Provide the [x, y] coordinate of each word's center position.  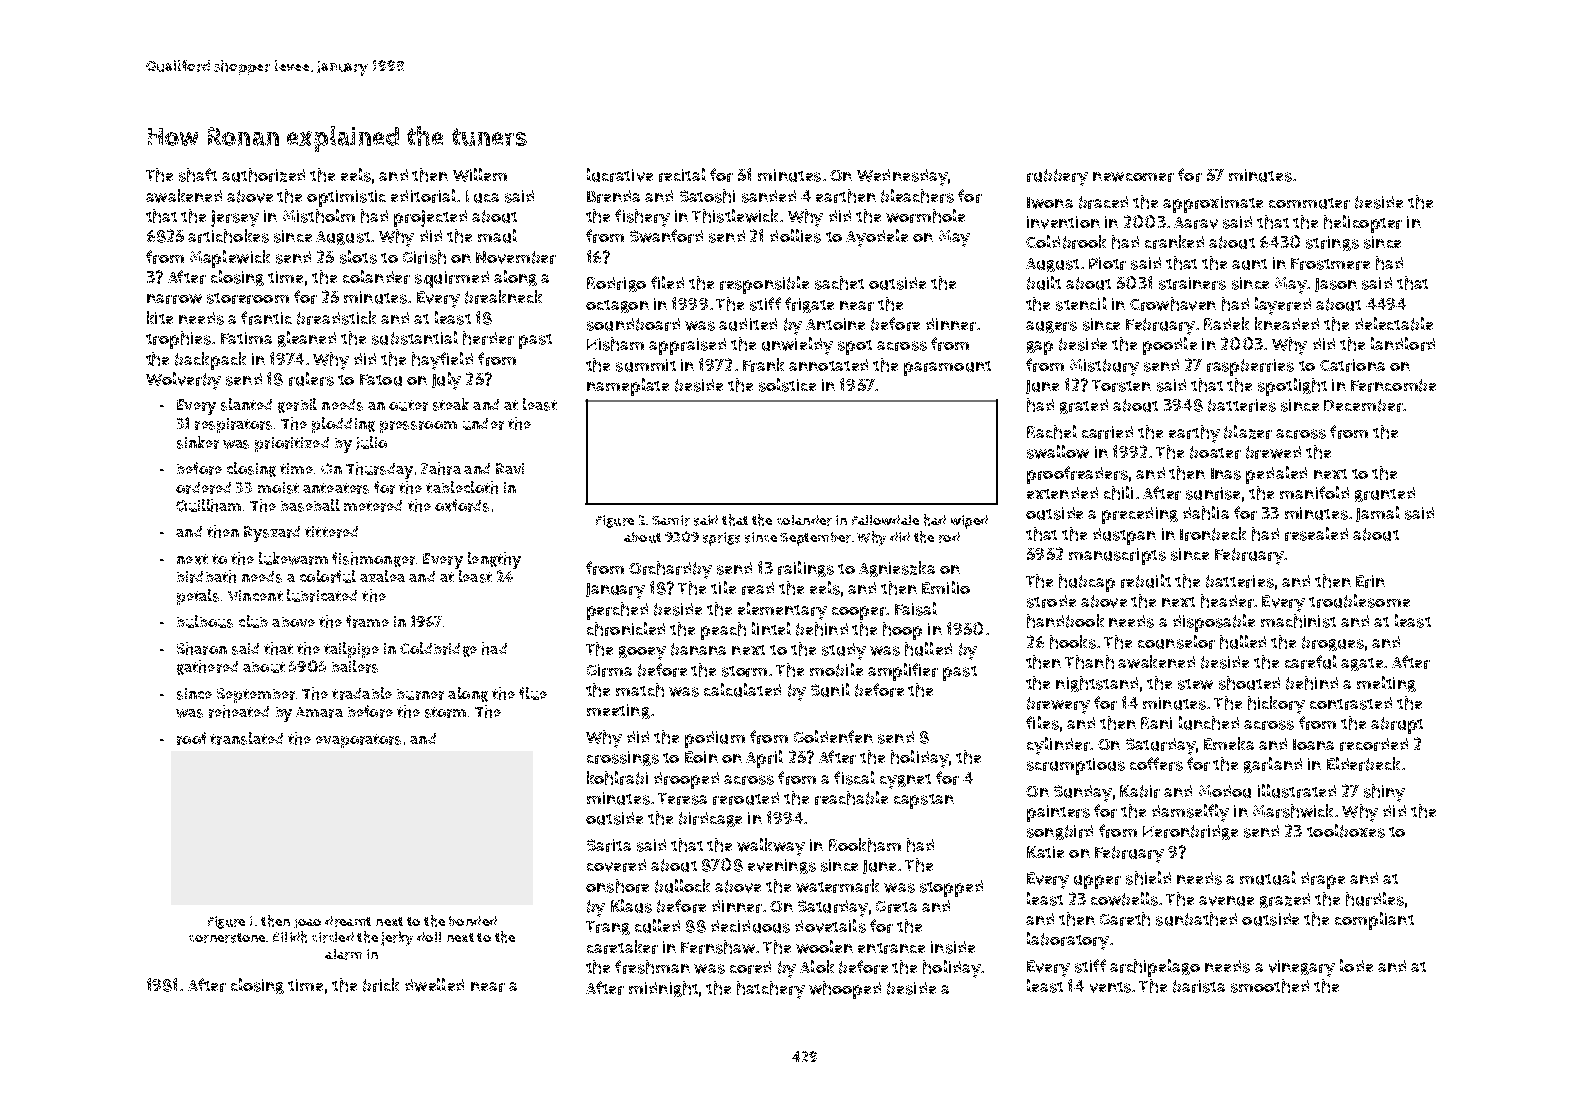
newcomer [1133, 177]
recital [682, 175]
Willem [480, 175]
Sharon [202, 648]
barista [1199, 986]
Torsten [1121, 386]
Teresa [682, 799]
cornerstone [227, 938]
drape [1323, 880]
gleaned [307, 339]
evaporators [358, 741]
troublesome [1359, 601]
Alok [817, 966]
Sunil [830, 690]
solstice [787, 385]
